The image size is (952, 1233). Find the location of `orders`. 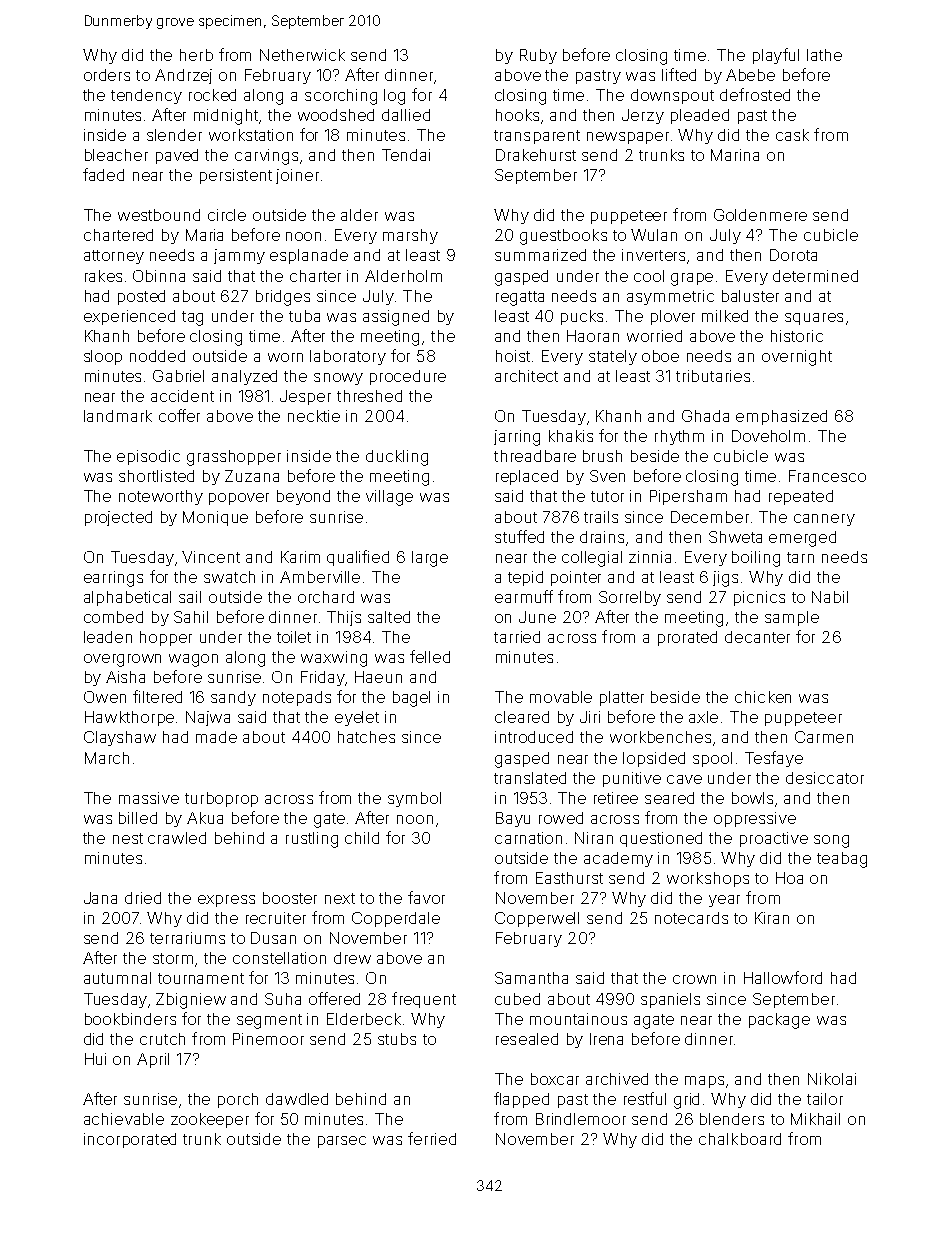

orders is located at coordinates (107, 75).
